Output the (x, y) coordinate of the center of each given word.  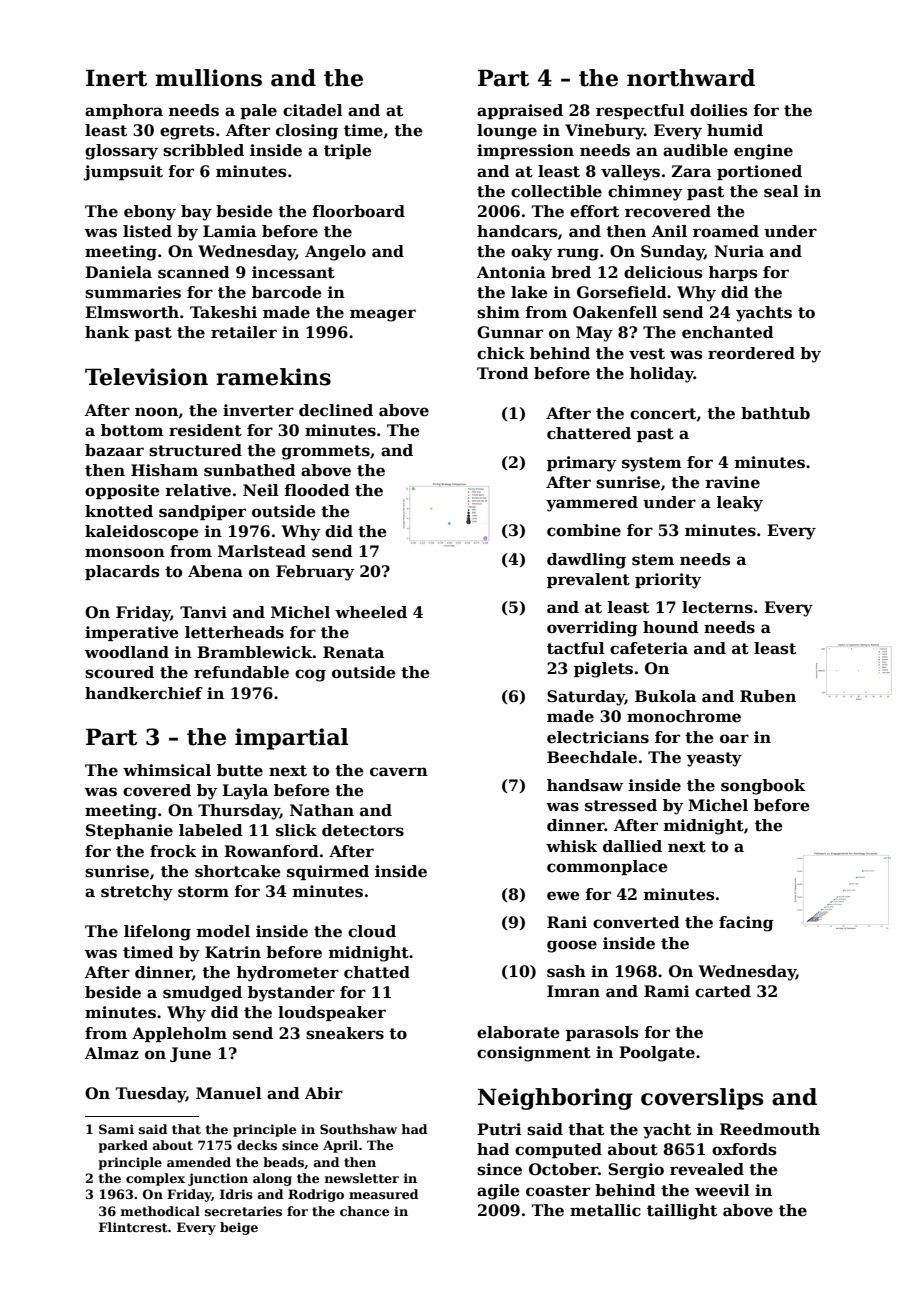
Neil (261, 490)
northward (691, 78)
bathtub (775, 413)
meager (383, 315)
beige (239, 1228)
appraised (520, 111)
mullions (208, 78)
